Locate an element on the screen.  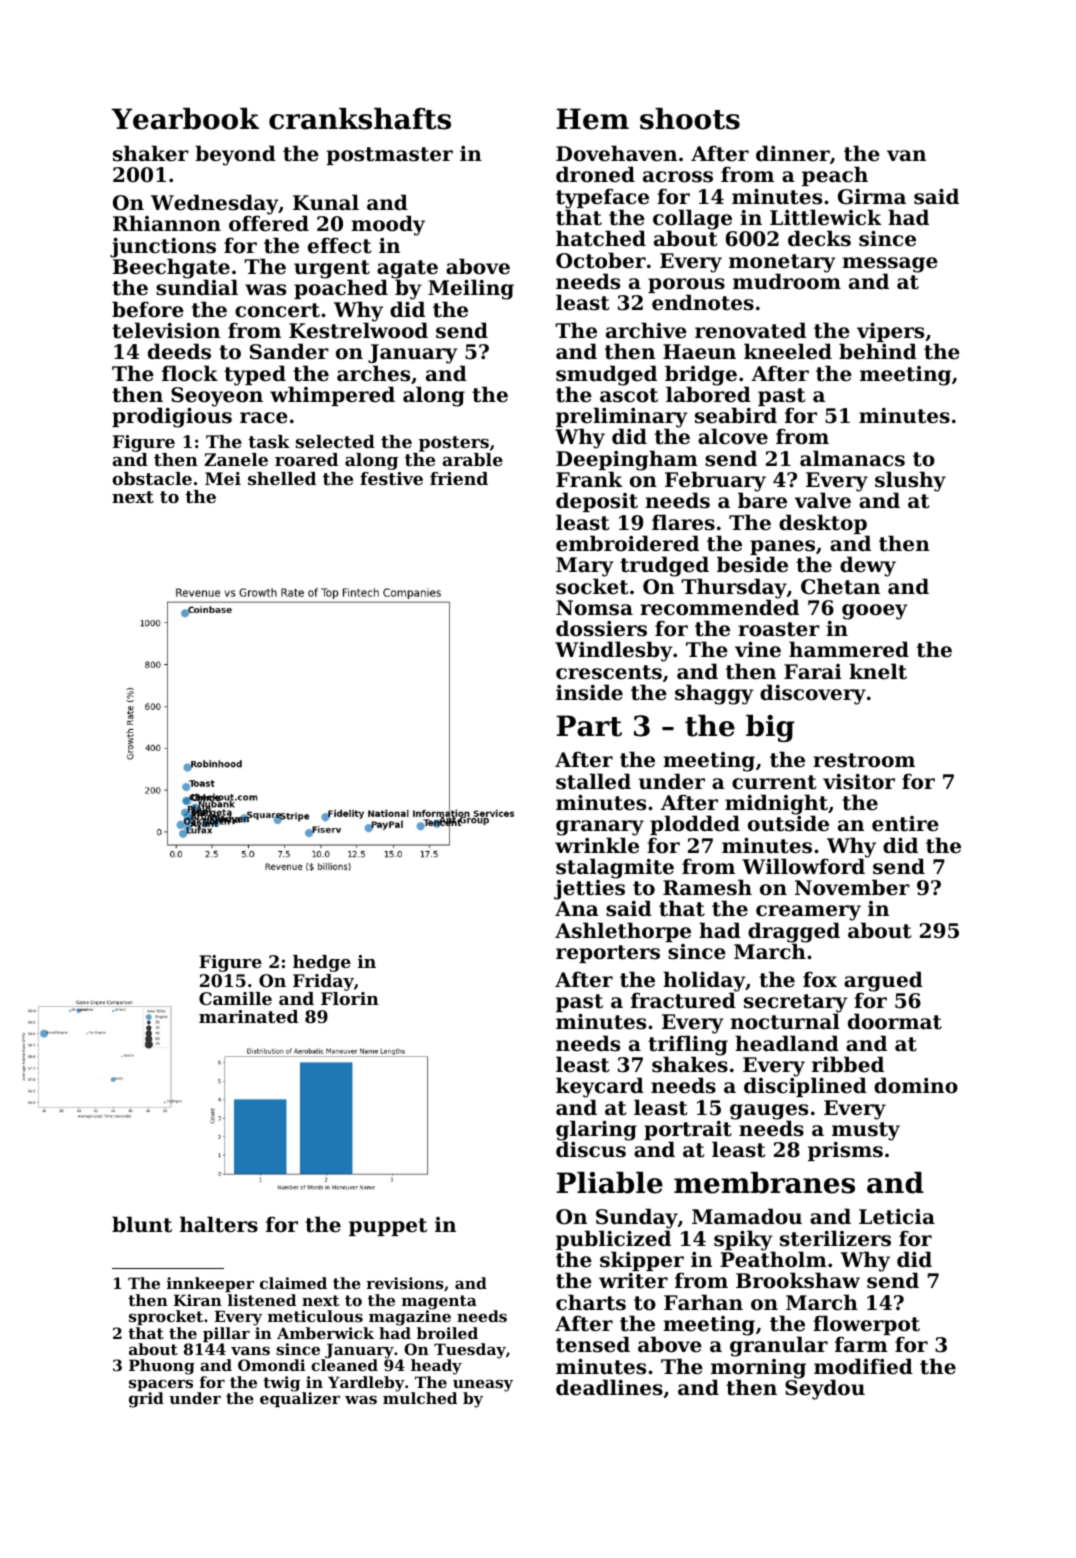
writer is located at coordinates (633, 1281).
